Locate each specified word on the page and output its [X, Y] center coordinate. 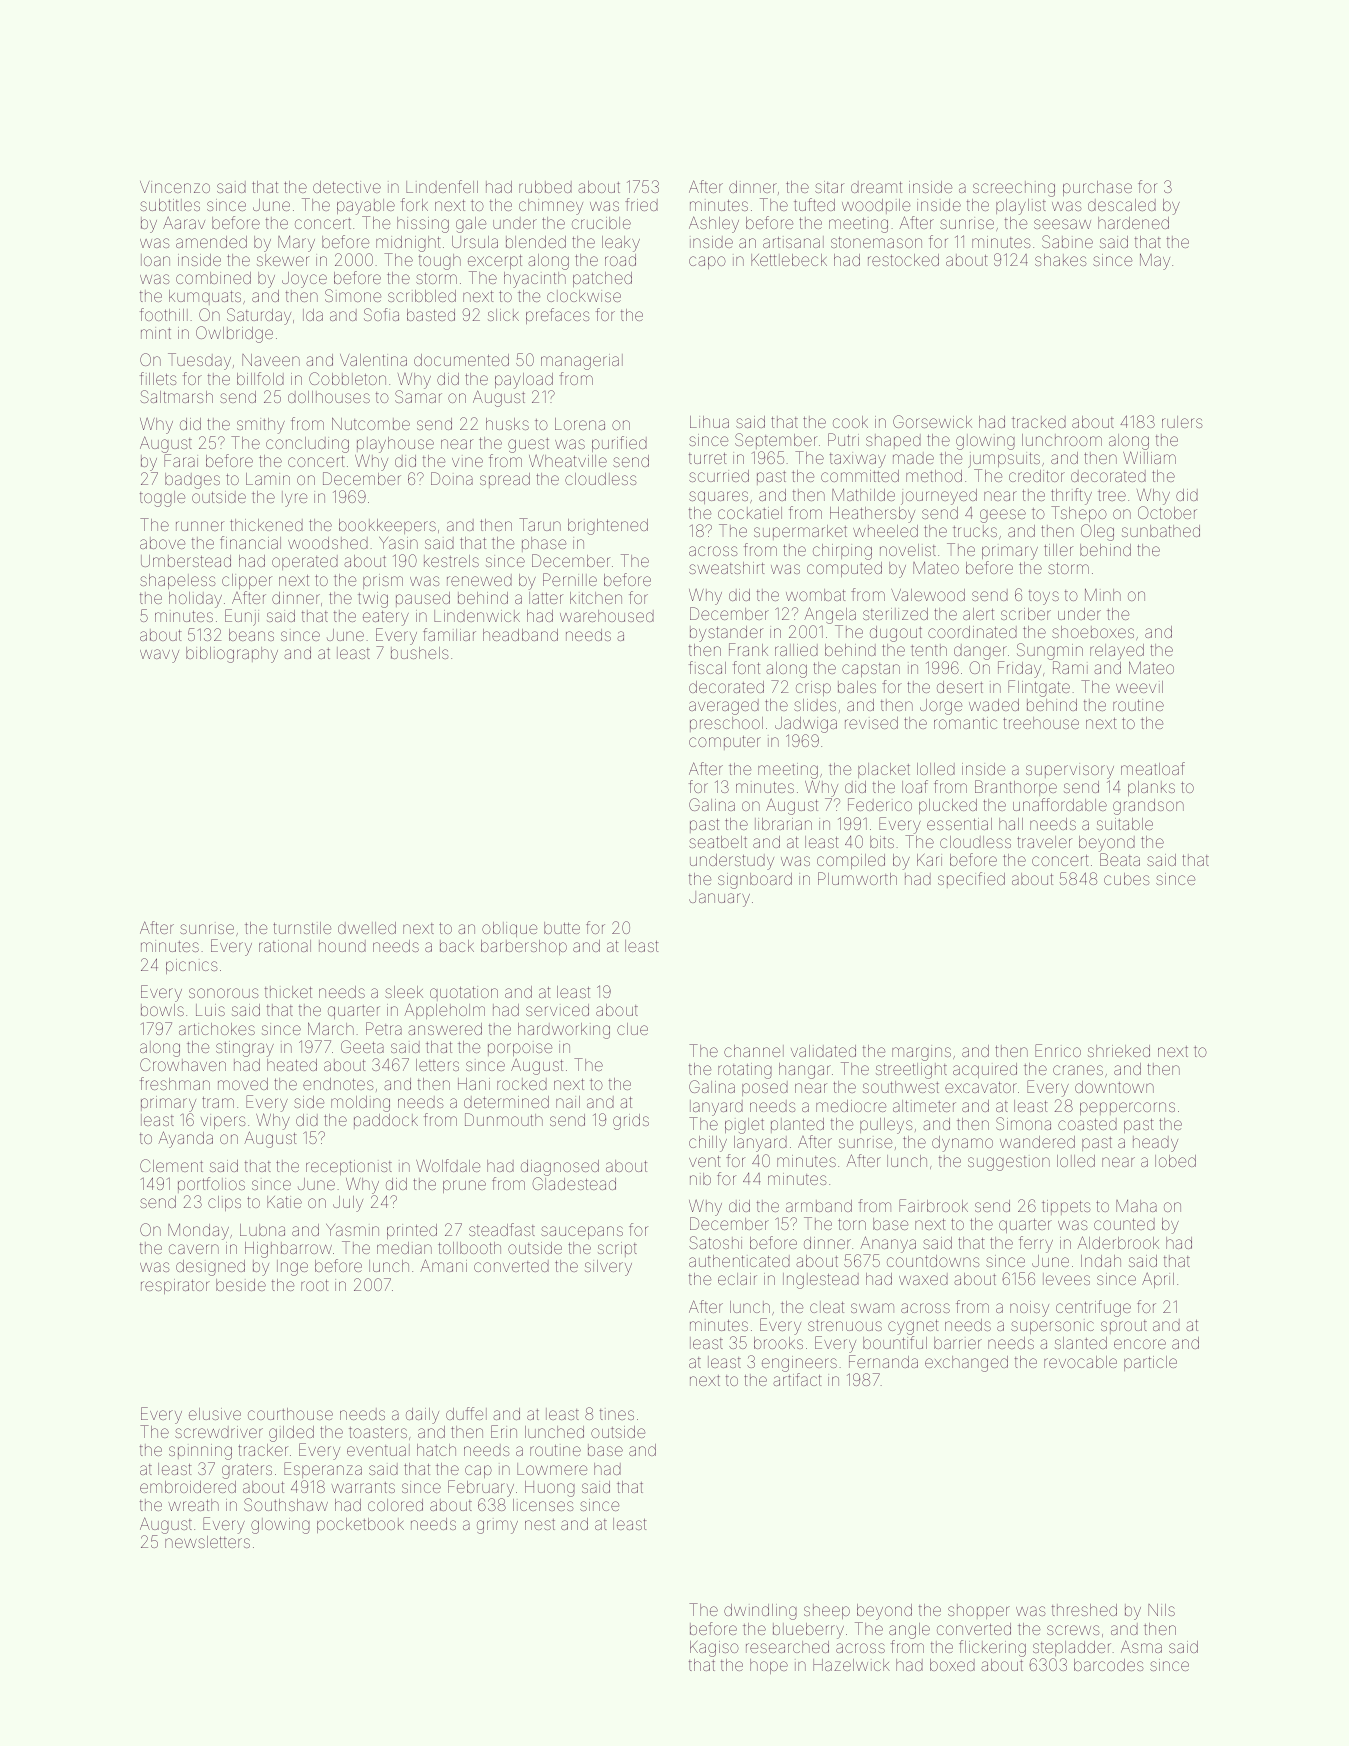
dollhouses [329, 397]
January [719, 899]
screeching [1014, 189]
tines [617, 1414]
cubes [1127, 879]
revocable [1080, 1362]
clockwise [584, 296]
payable [366, 207]
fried [641, 204]
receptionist [349, 1167]
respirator [175, 1286]
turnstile [302, 928]
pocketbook [360, 1525]
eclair [737, 1279]
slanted [1081, 1343]
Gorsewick [932, 421]
